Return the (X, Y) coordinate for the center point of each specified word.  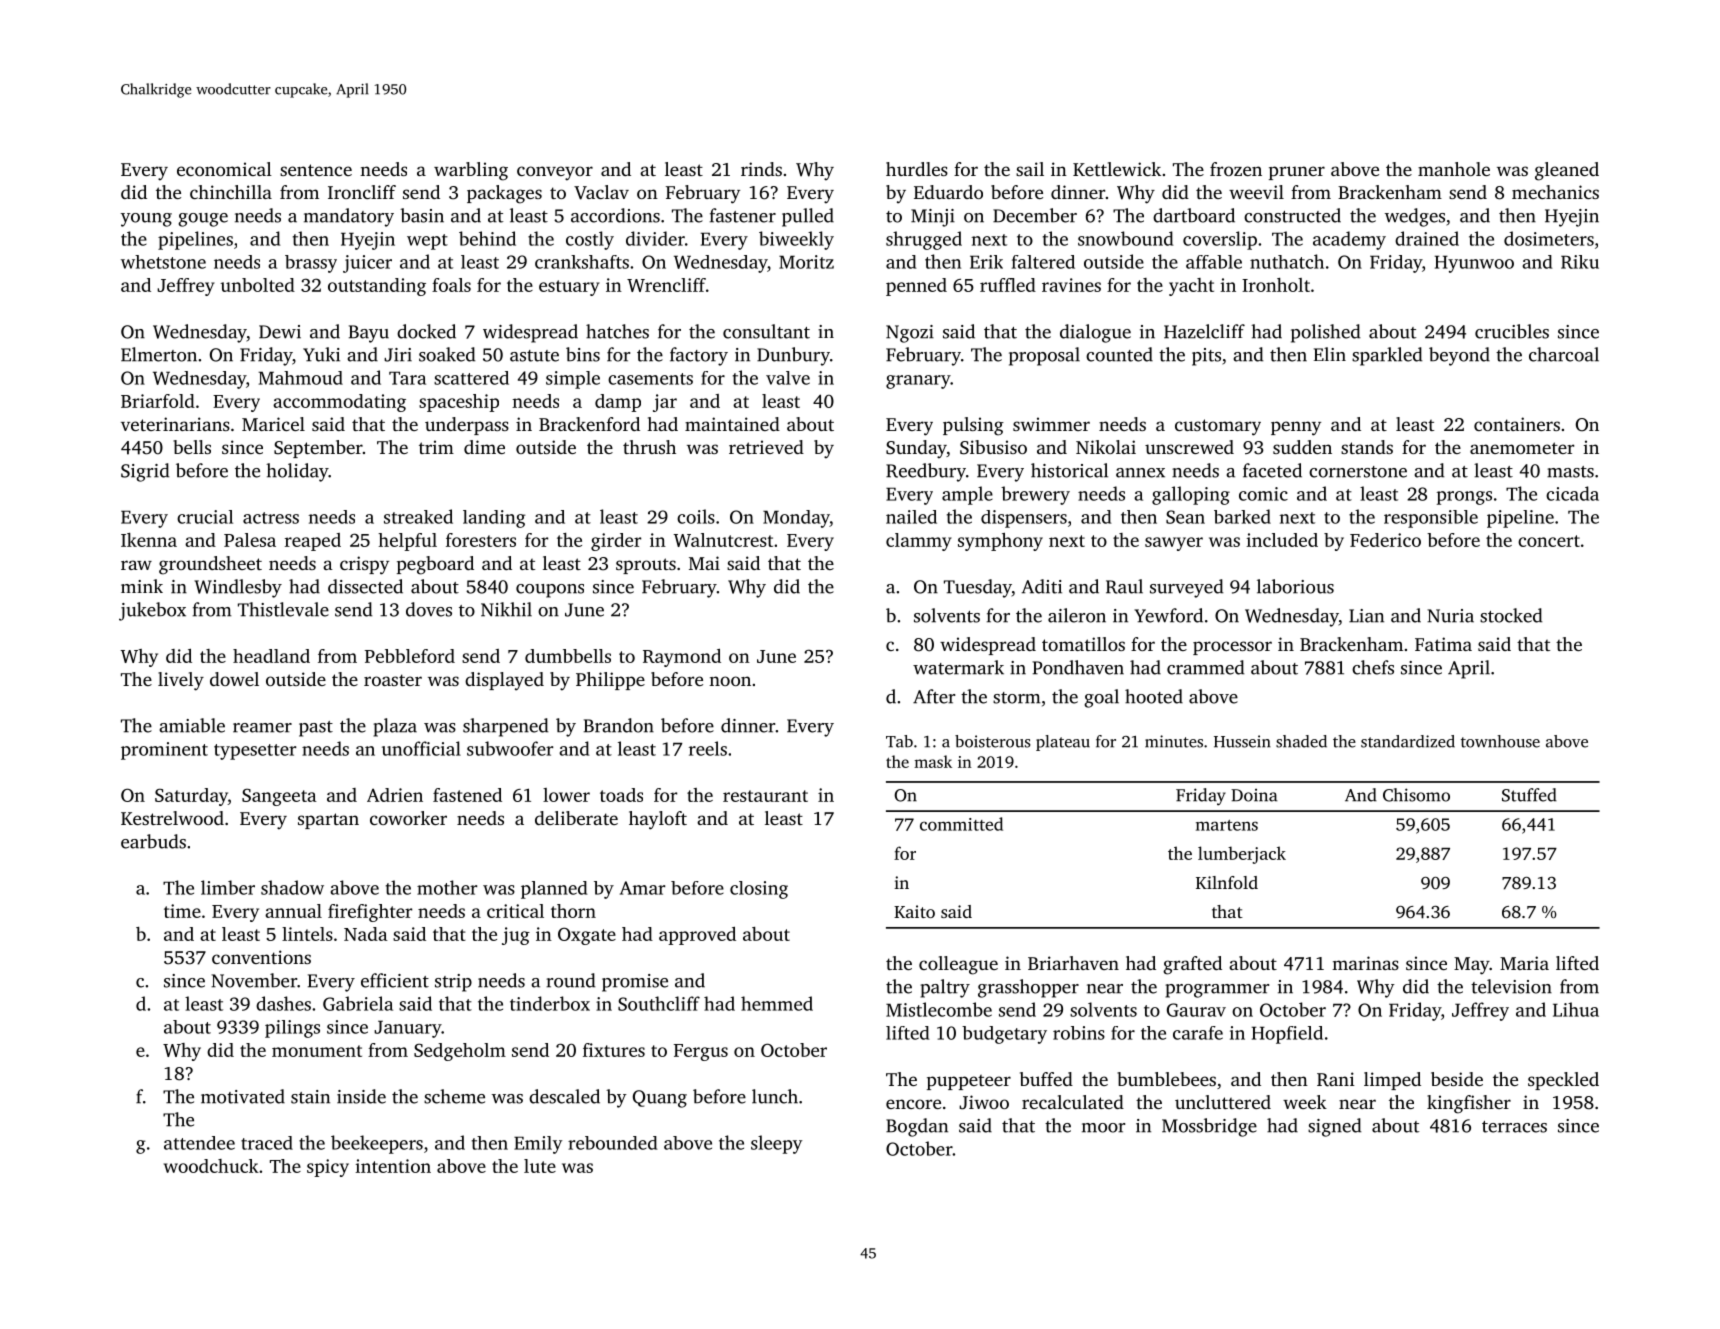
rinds (761, 169)
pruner (1297, 173)
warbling (471, 171)
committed (961, 824)
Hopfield (1287, 1035)
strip (453, 983)
